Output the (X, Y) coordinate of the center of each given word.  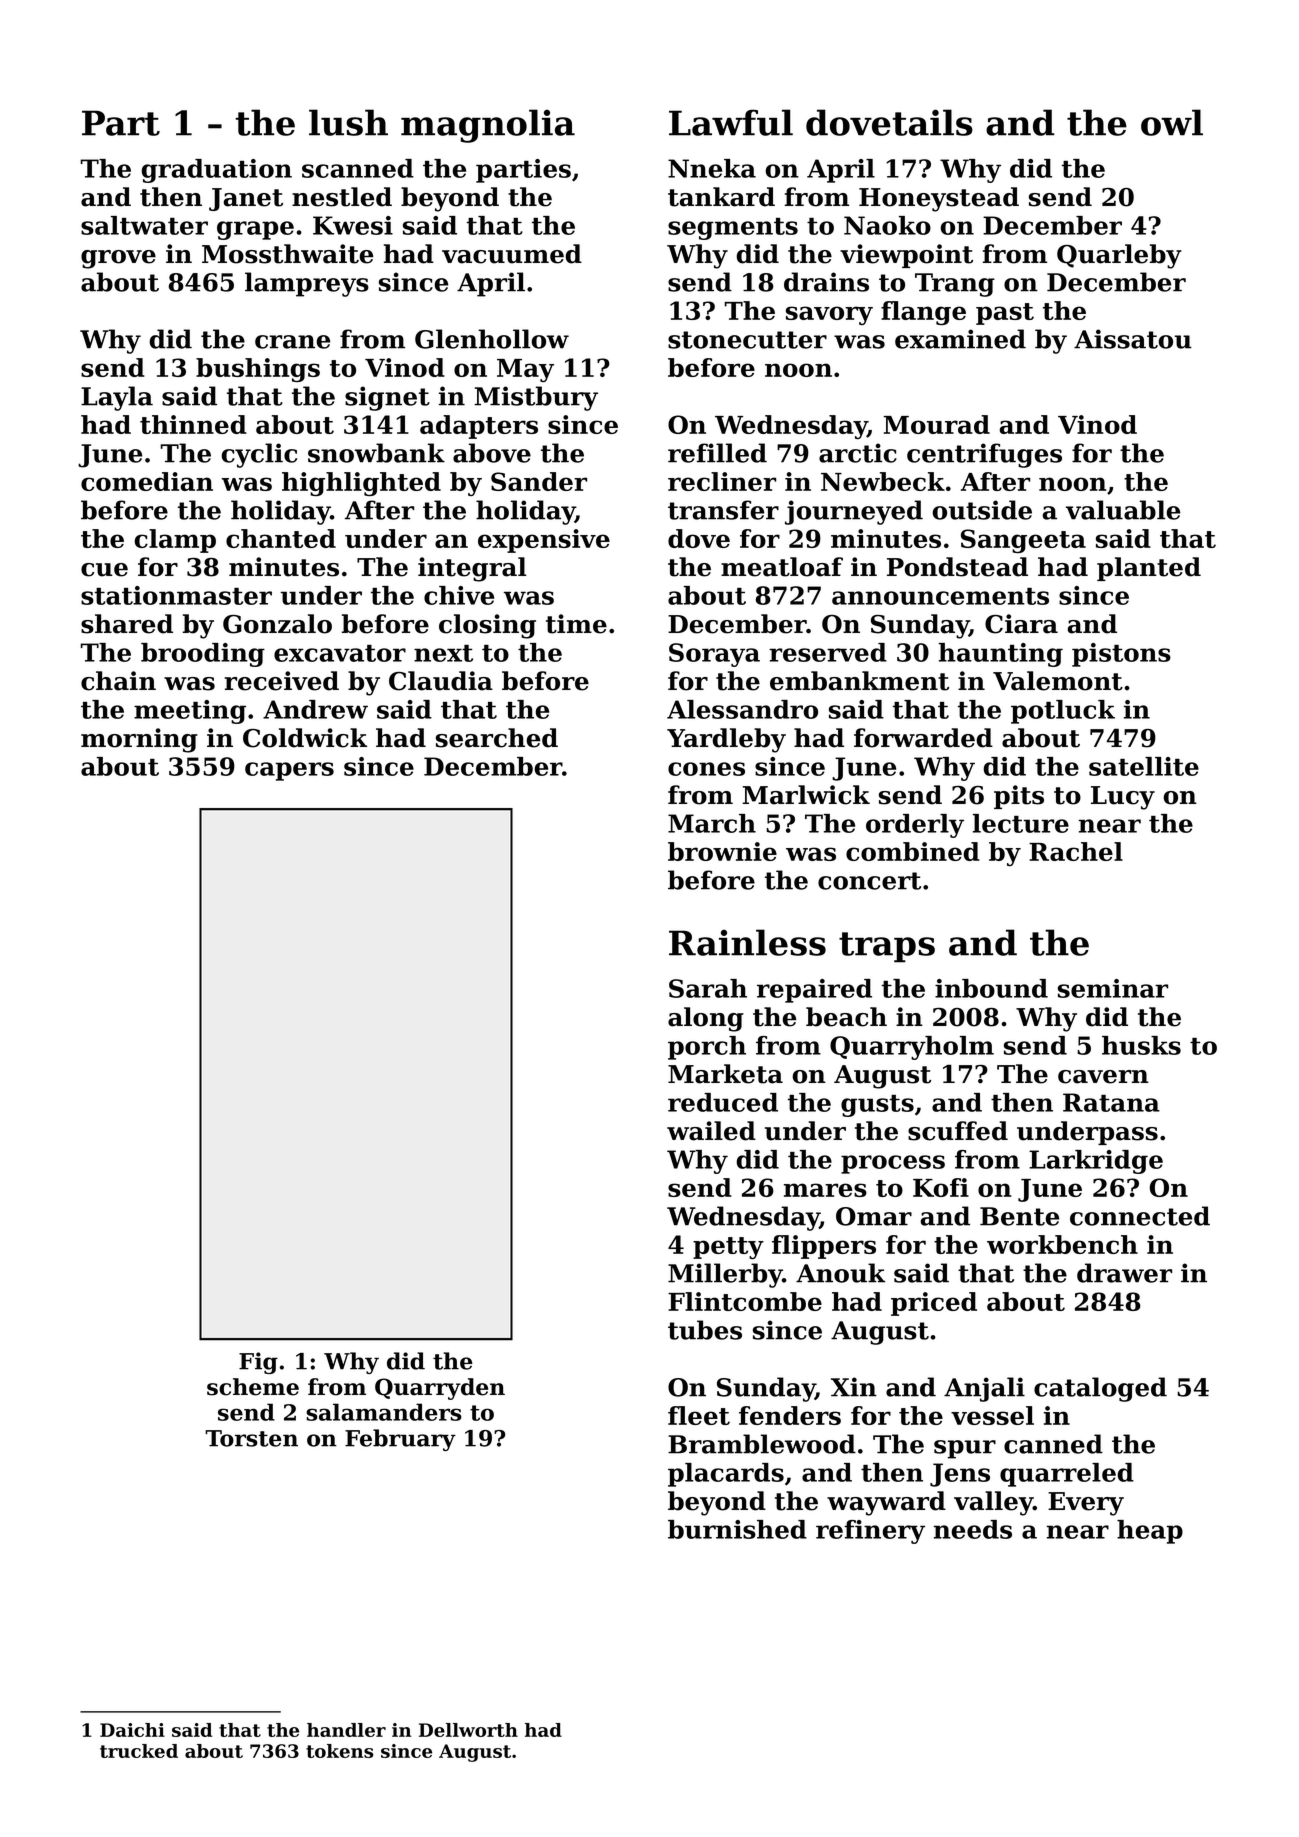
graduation (217, 171)
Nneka (712, 168)
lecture (1021, 823)
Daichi (132, 1730)
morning (139, 740)
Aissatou (1133, 339)
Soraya (714, 655)
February (400, 1440)
